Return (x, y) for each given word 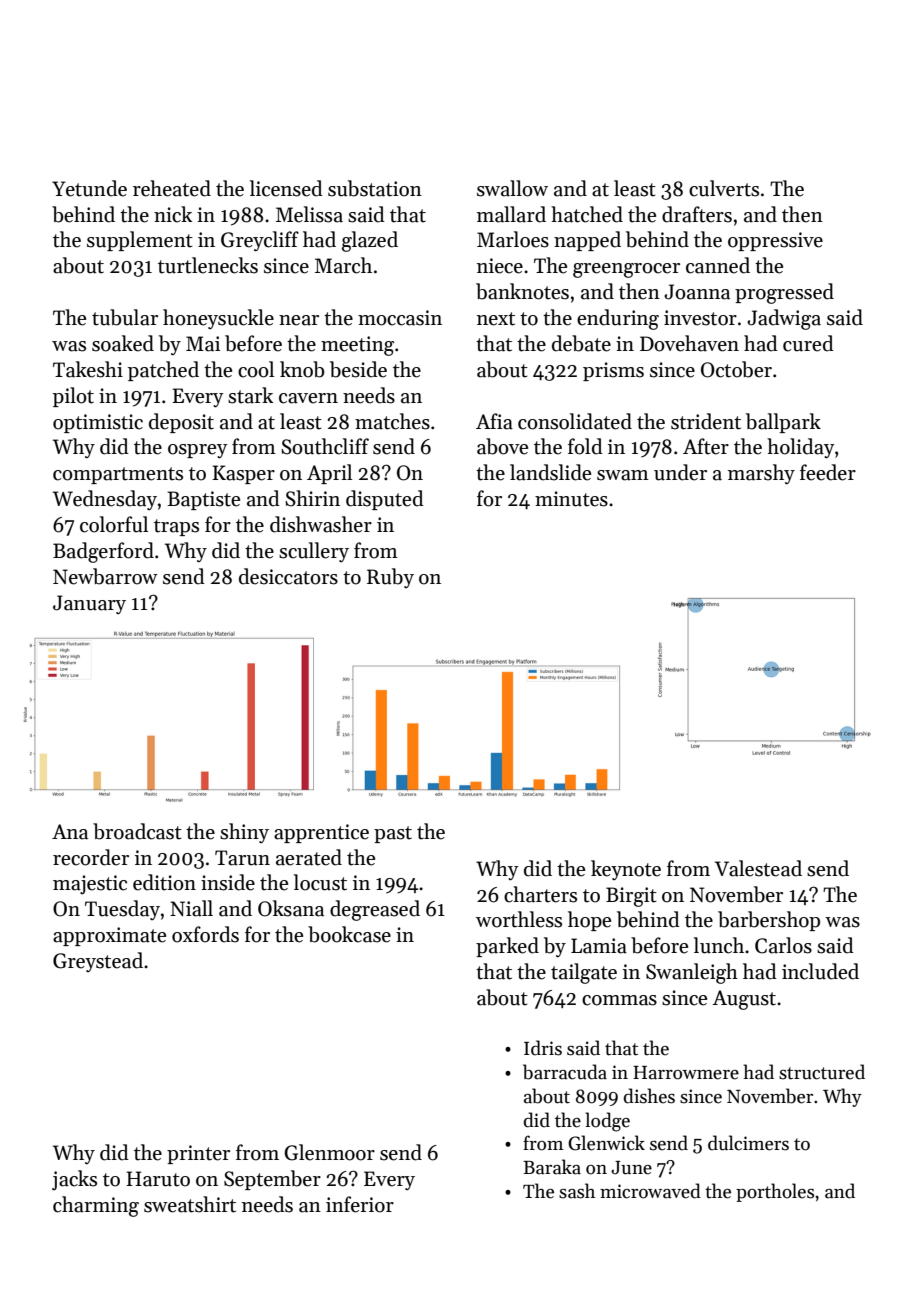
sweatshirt (190, 1204)
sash (577, 1191)
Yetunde (89, 188)
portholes (775, 1192)
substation (375, 188)
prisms (613, 371)
